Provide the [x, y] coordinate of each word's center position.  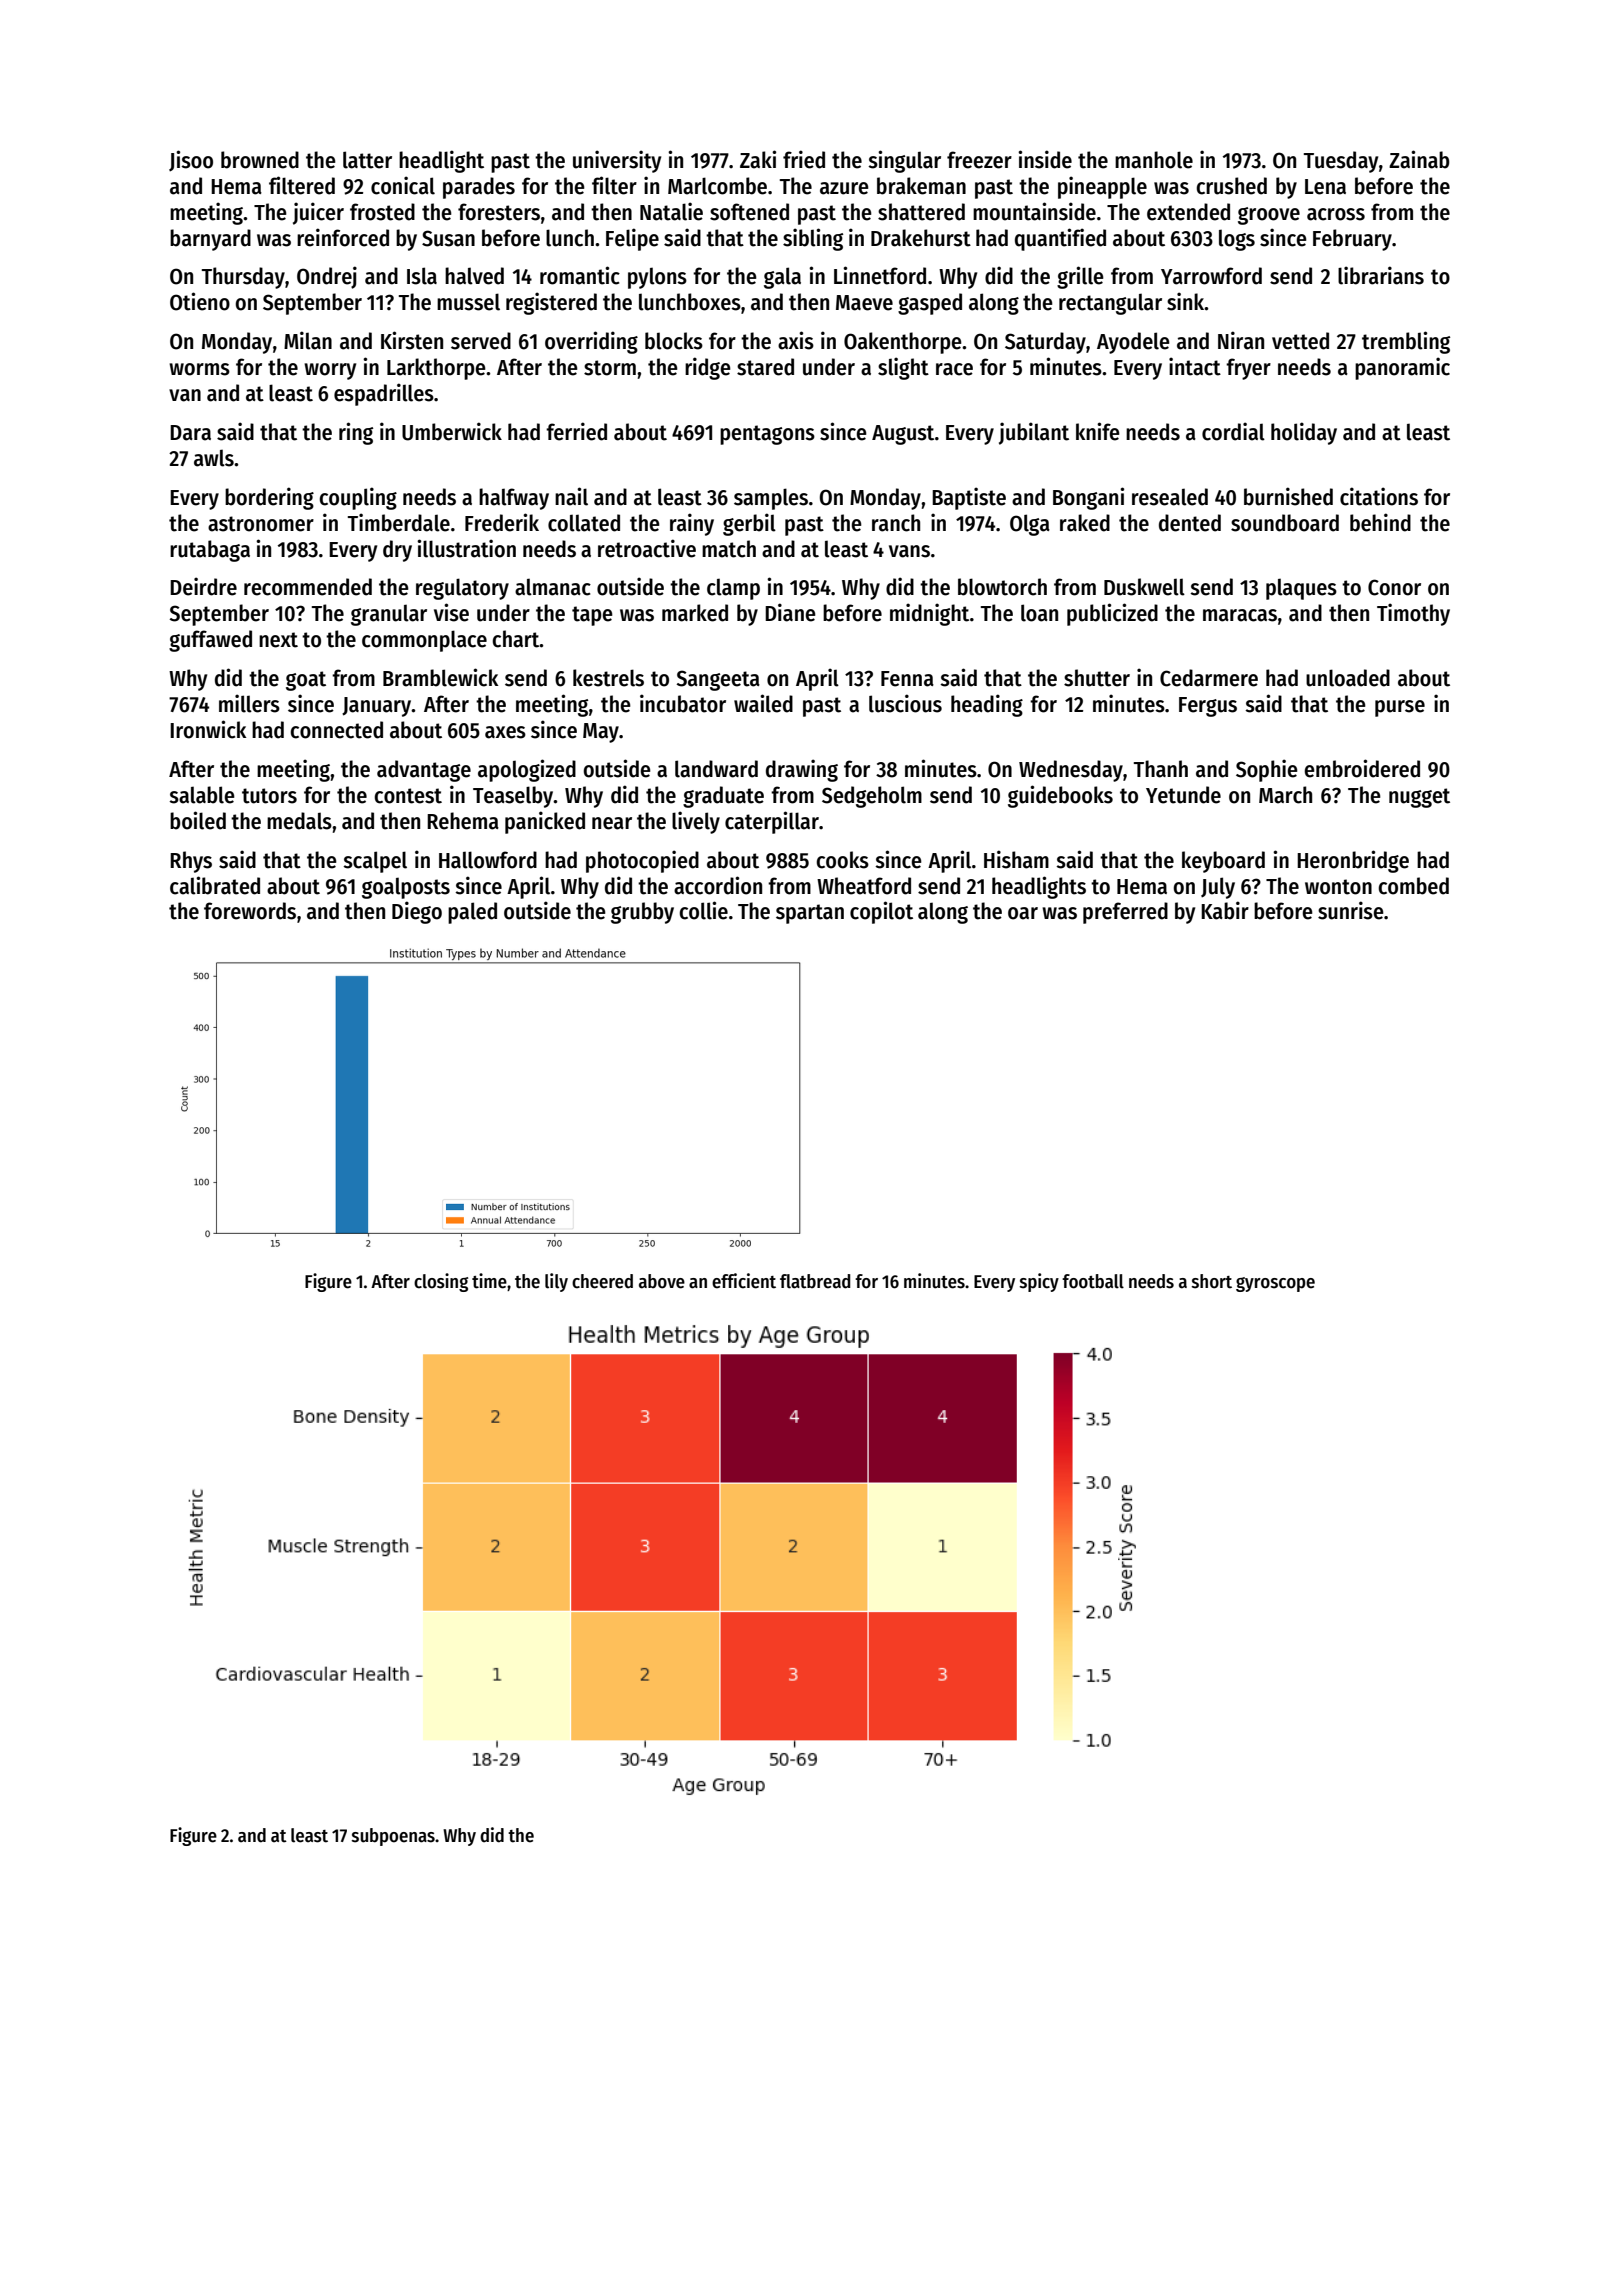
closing [441, 1282]
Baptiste [969, 498]
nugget [1419, 798]
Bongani [1088, 498]
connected [336, 730]
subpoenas [393, 1837]
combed [1413, 886]
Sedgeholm [872, 797]
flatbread [815, 1281]
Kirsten [412, 340]
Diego [417, 912]
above [662, 1281]
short [1212, 1281]
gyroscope [1275, 1284]
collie [703, 910]
